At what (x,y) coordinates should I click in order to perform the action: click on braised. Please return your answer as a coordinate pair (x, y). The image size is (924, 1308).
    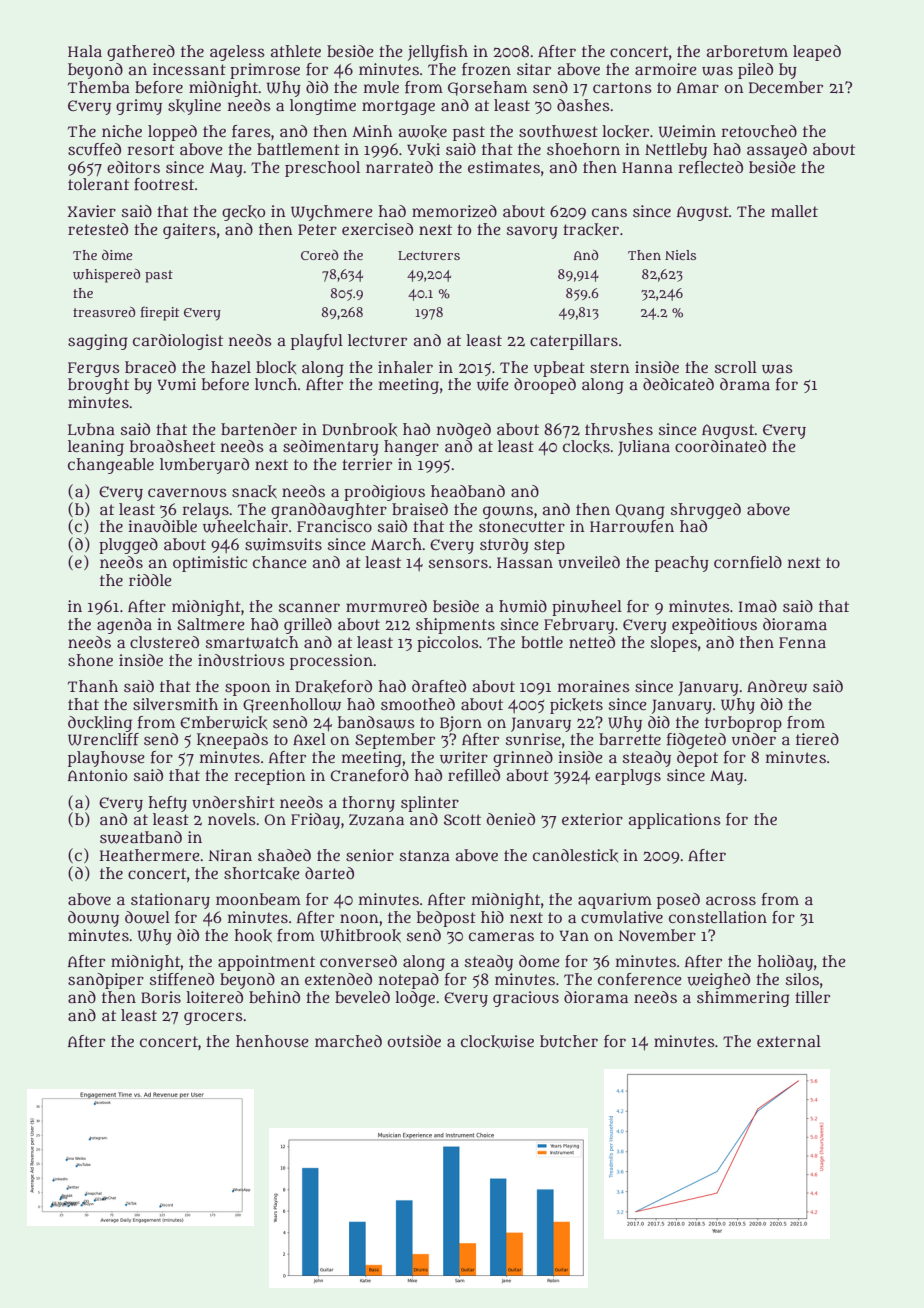
    Looking at the image, I should click on (420, 509).
